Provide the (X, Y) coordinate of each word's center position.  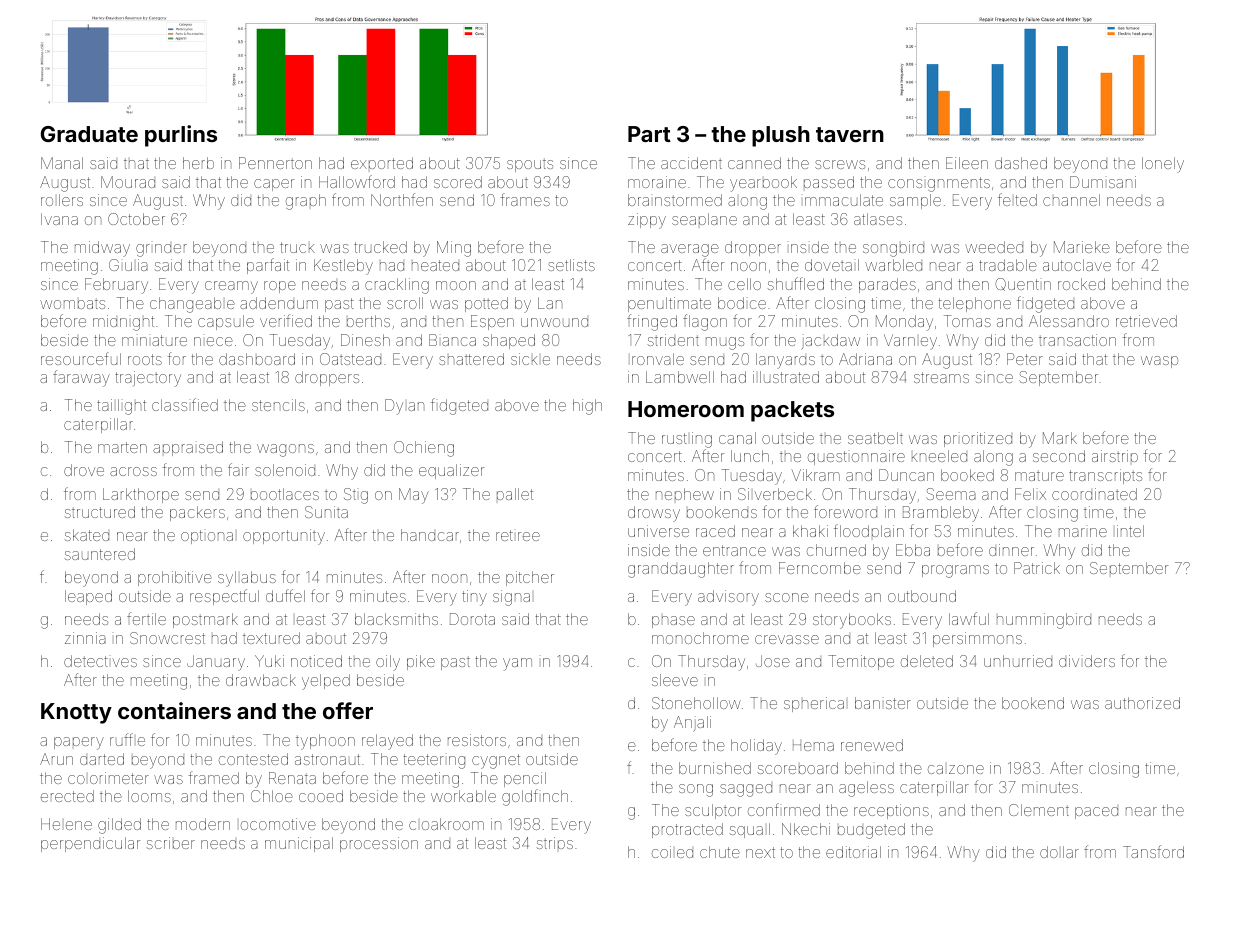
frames (525, 199)
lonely (1163, 165)
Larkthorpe (141, 495)
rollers (62, 200)
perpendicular (90, 844)
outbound (922, 596)
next (760, 852)
